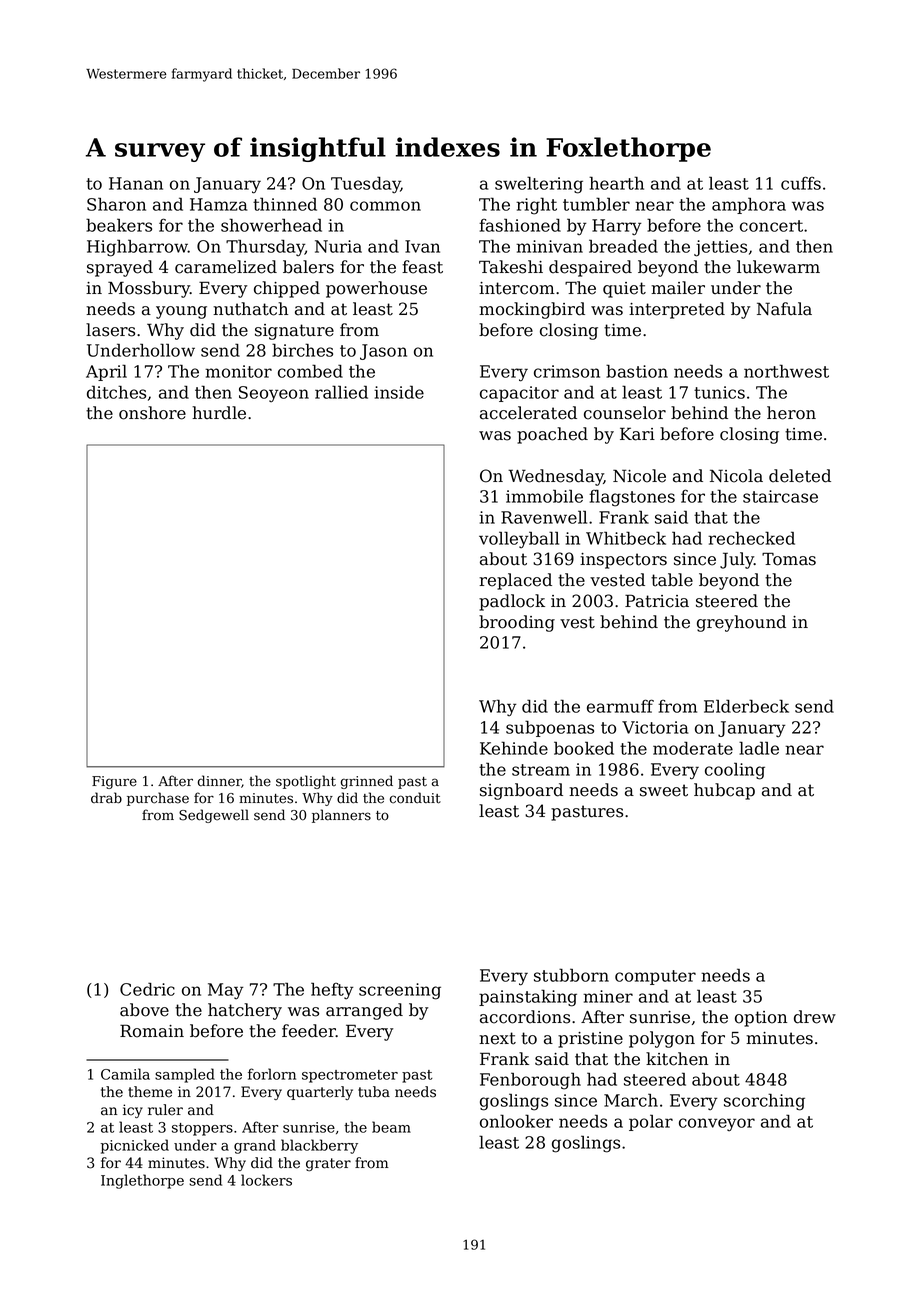 The height and width of the screenshot is (1314, 924). What do you see at coordinates (521, 791) in the screenshot?
I see `signboard` at bounding box center [521, 791].
